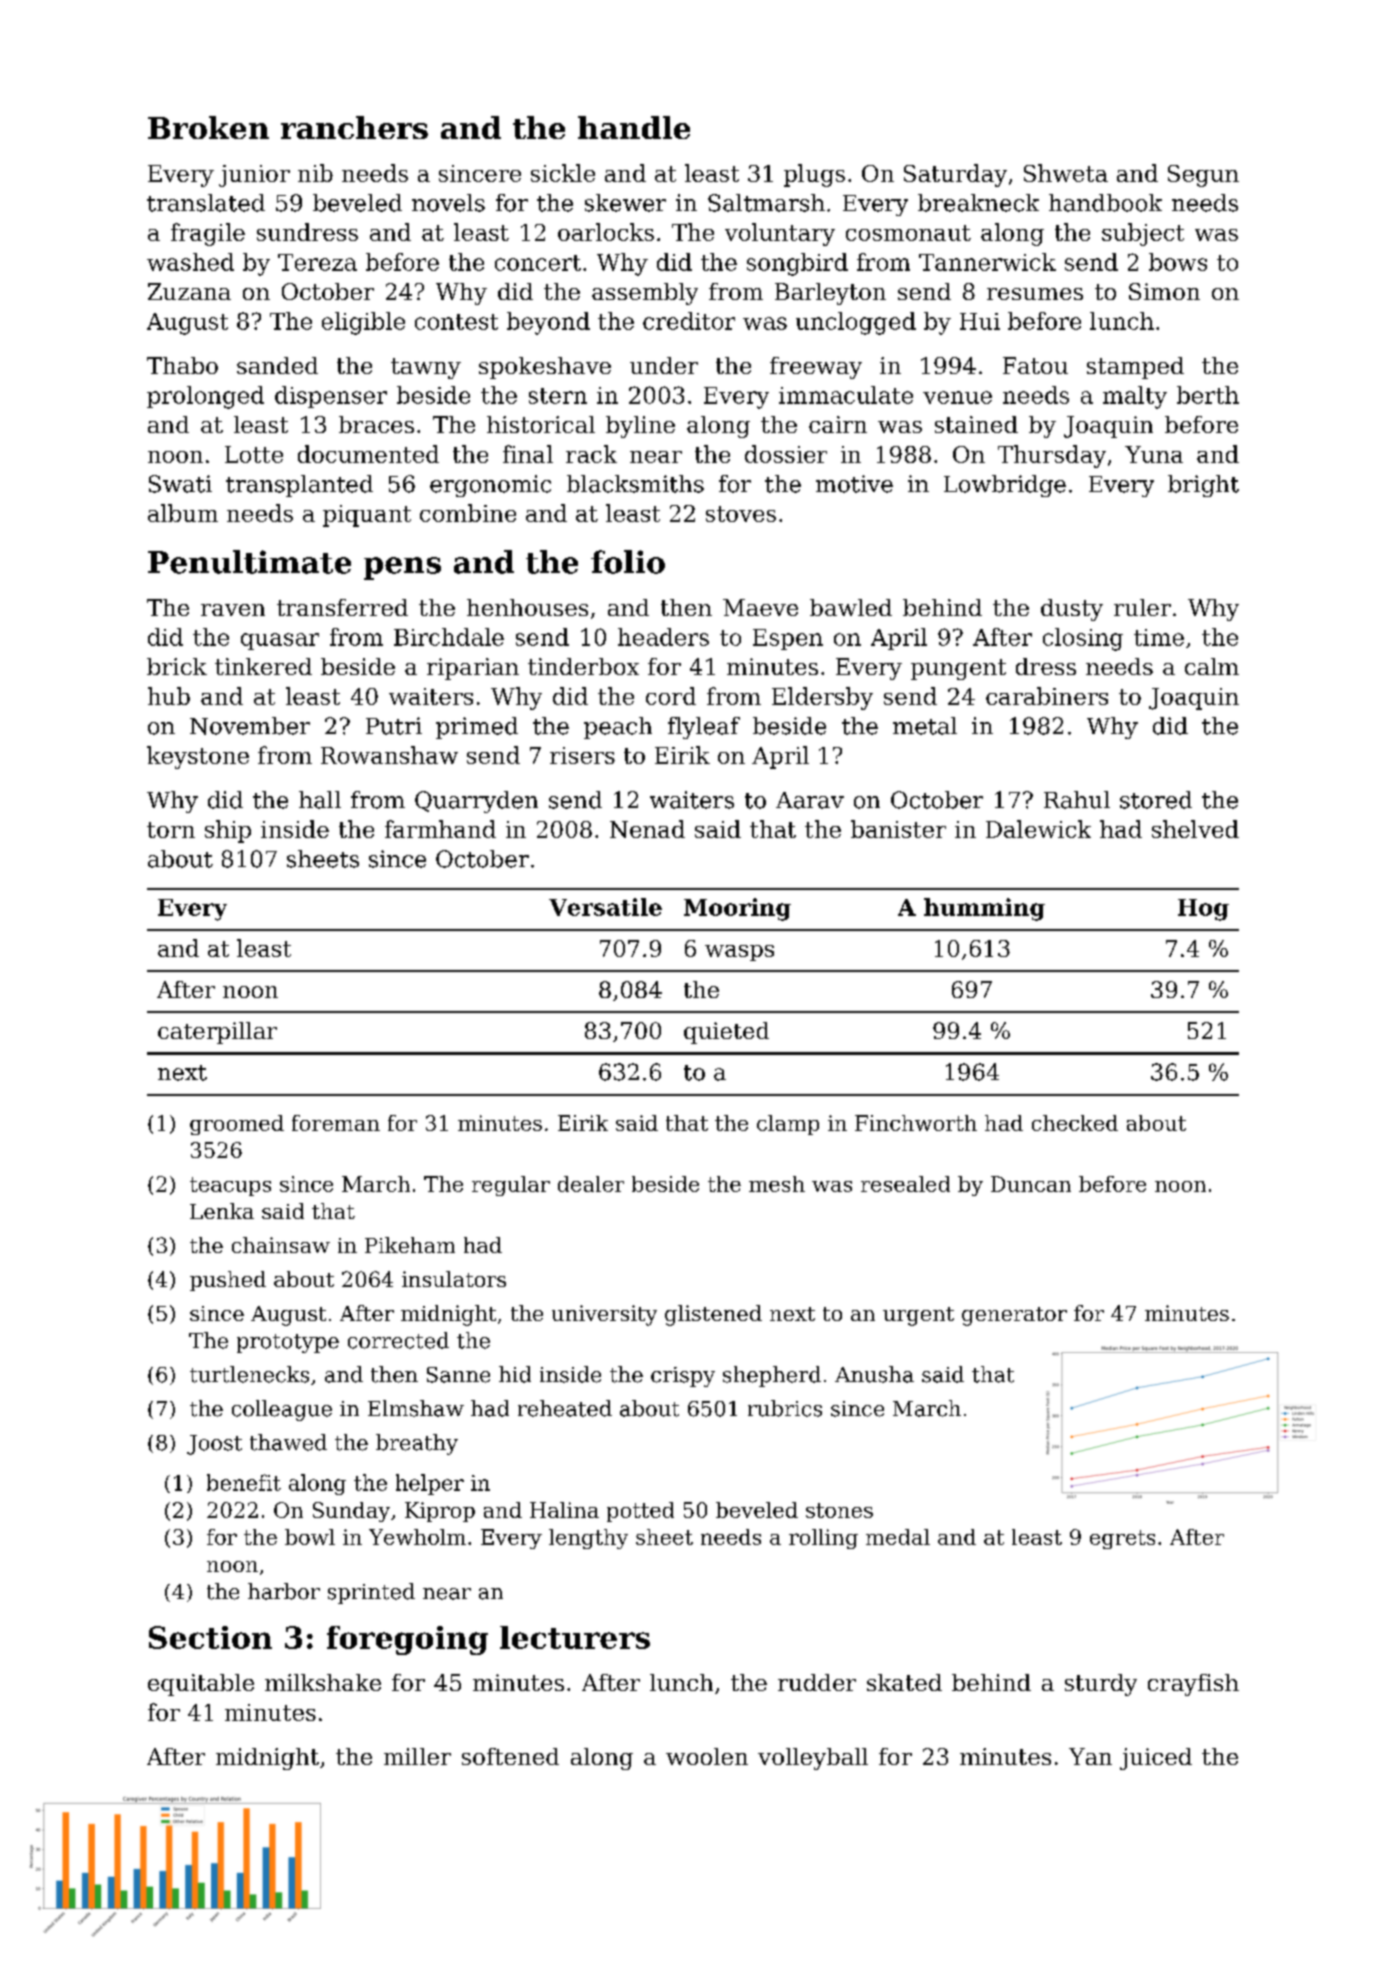 The image size is (1386, 1969). I want to click on stored, so click(1156, 800).
